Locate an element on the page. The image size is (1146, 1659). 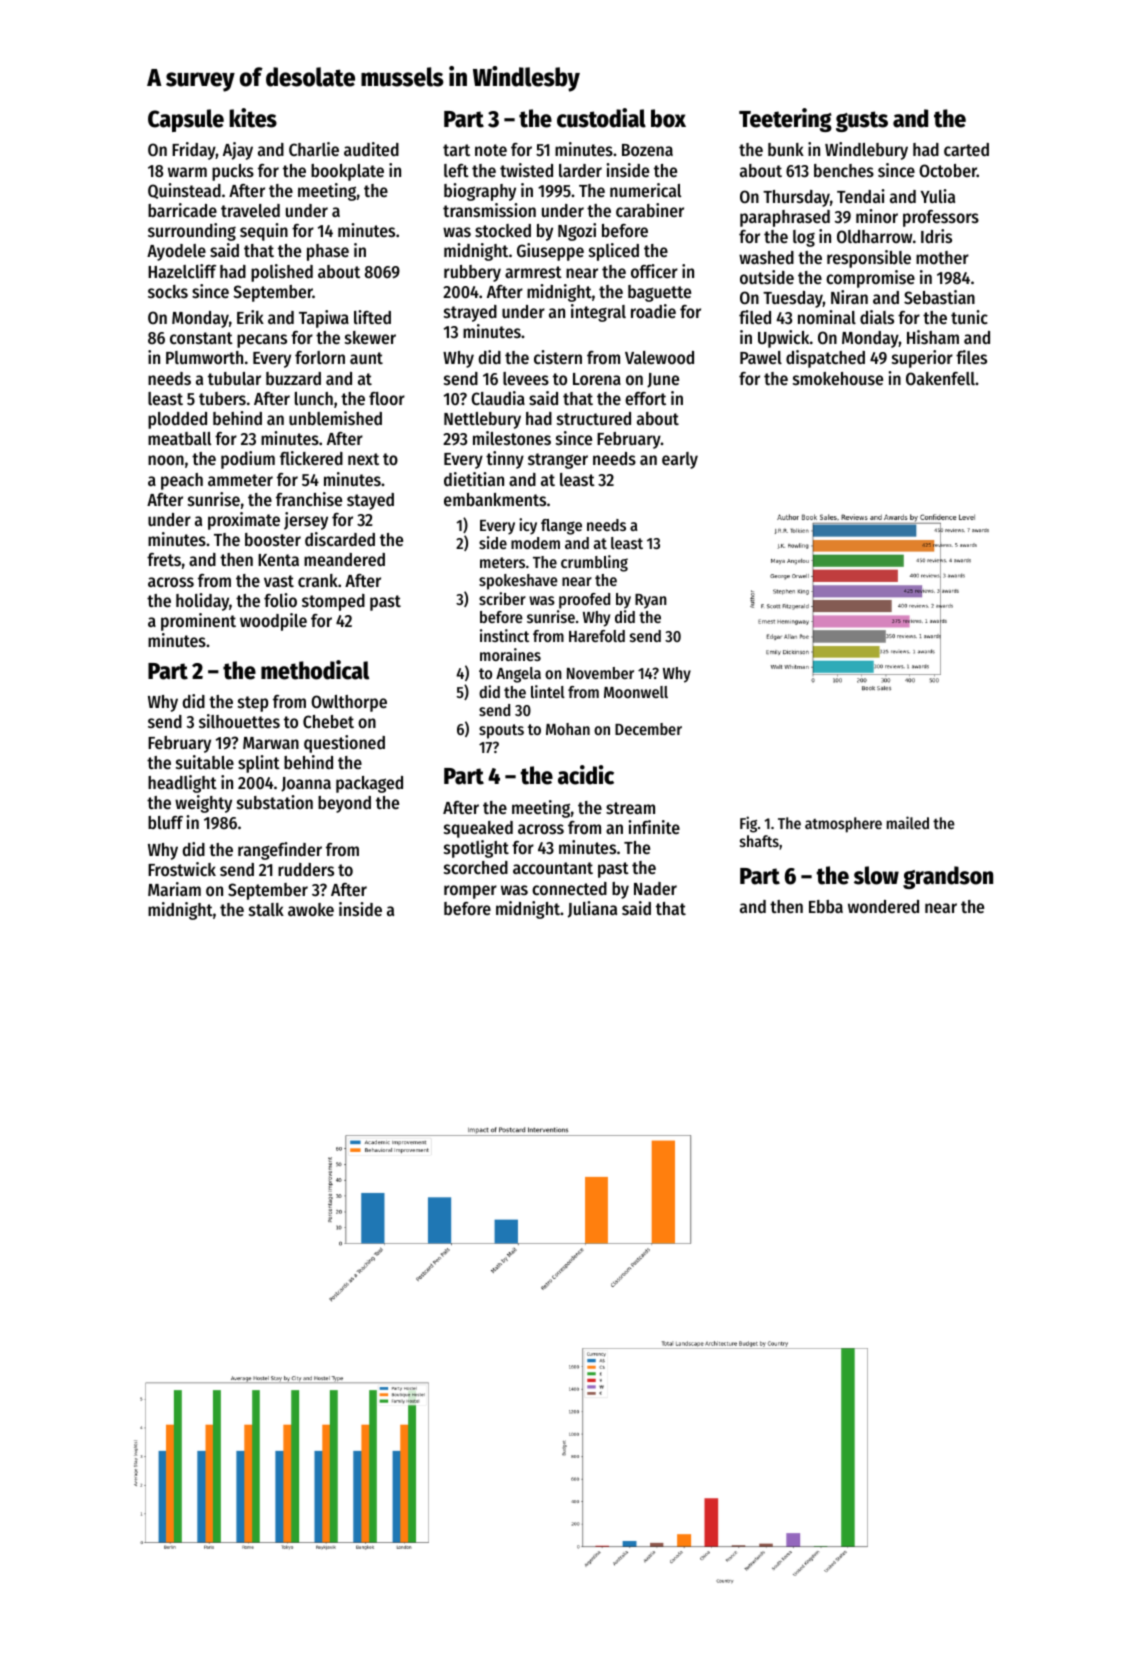
Juliana is located at coordinates (592, 909).
